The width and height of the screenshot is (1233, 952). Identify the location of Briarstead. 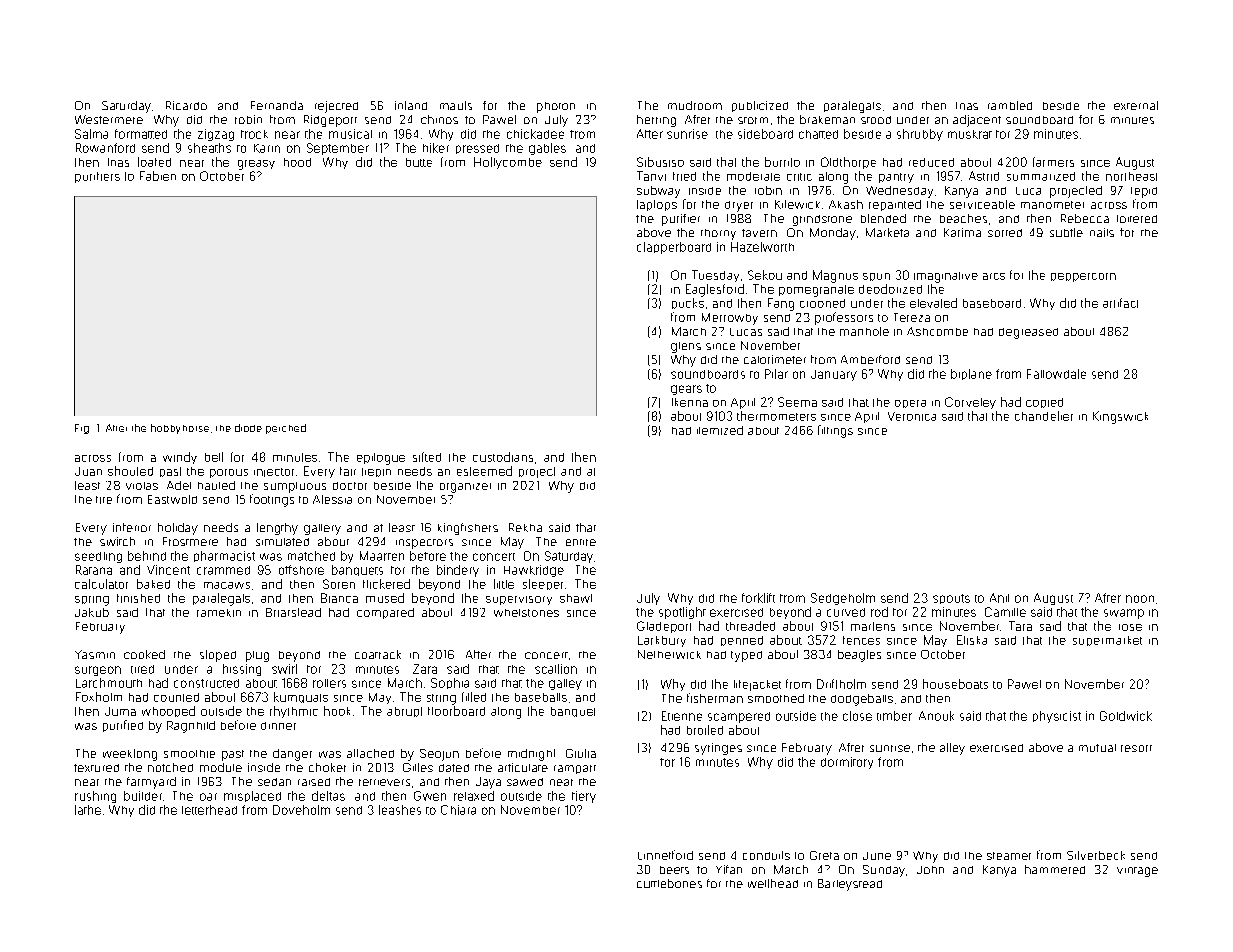
(293, 612).
